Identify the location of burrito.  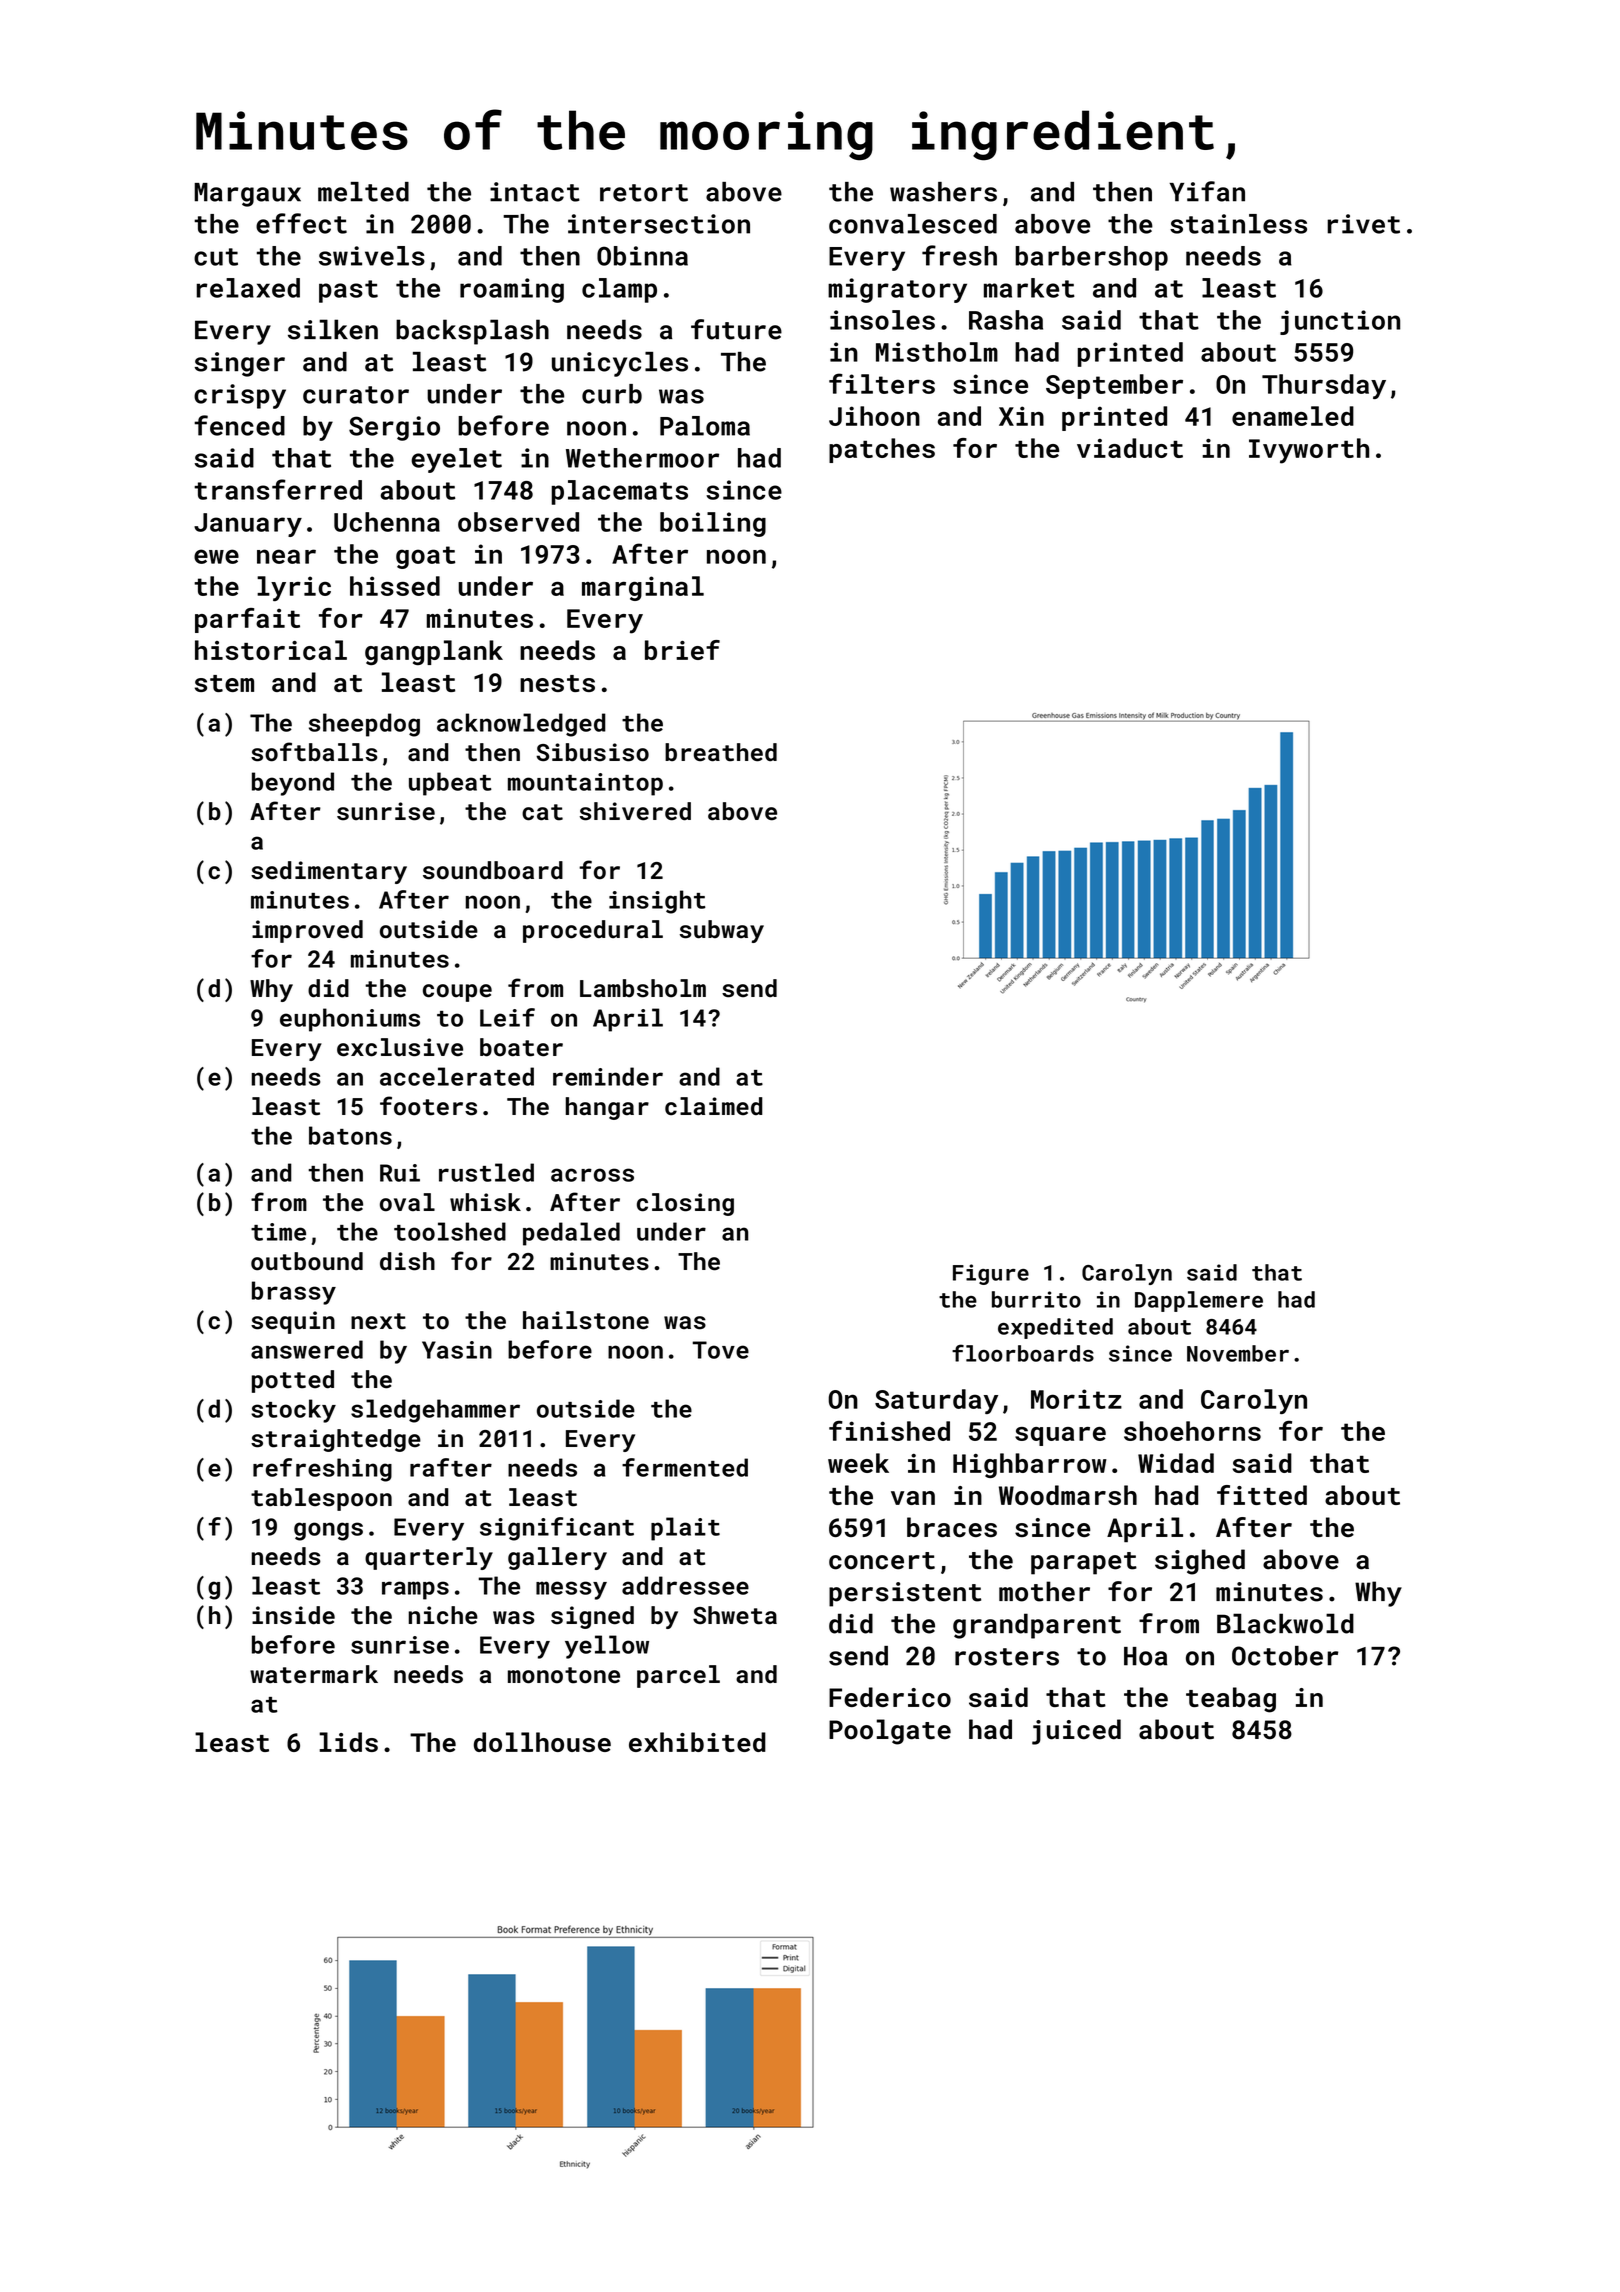
(1036, 1299).
